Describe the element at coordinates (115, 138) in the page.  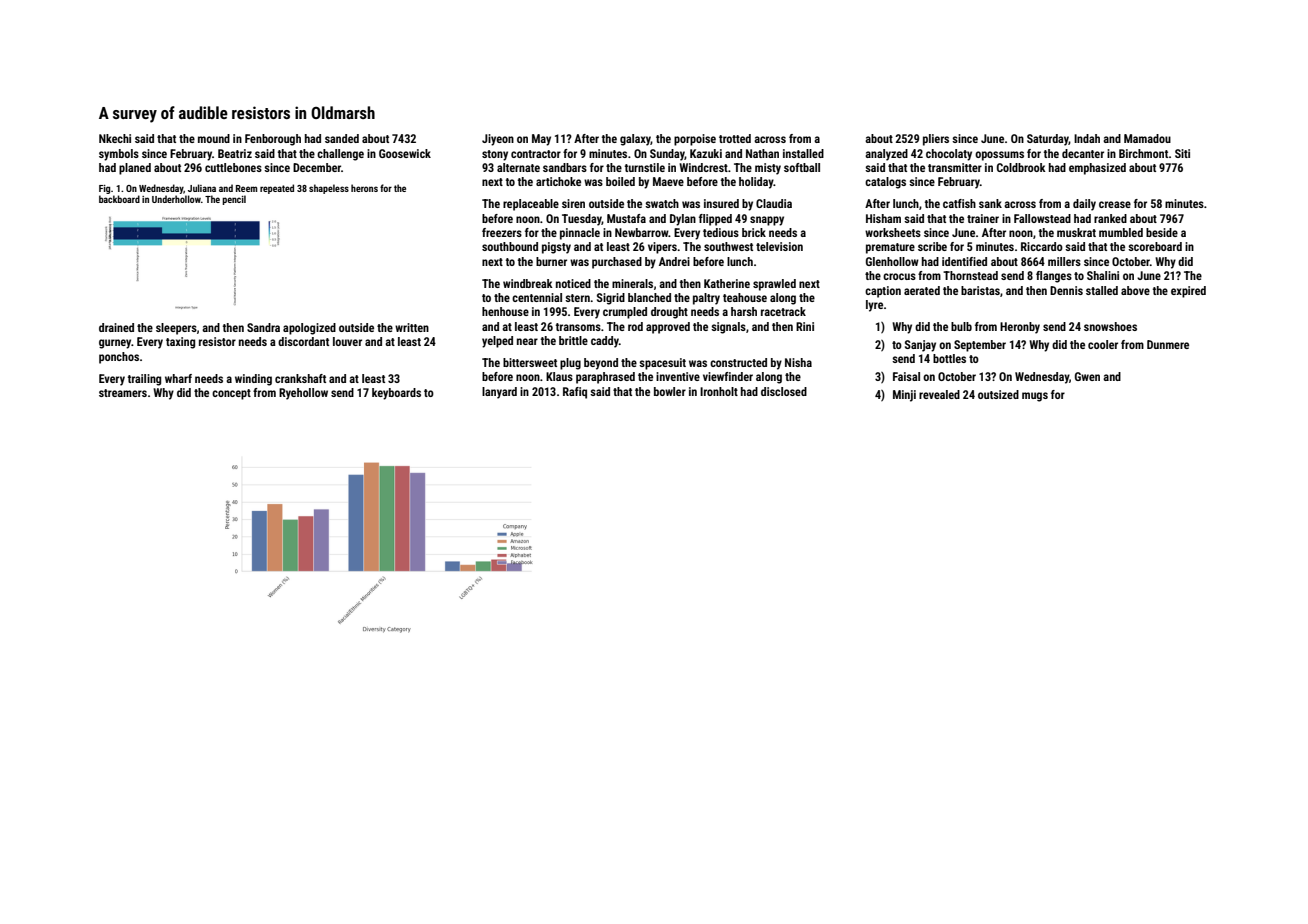
I see `Nkechi` at that location.
